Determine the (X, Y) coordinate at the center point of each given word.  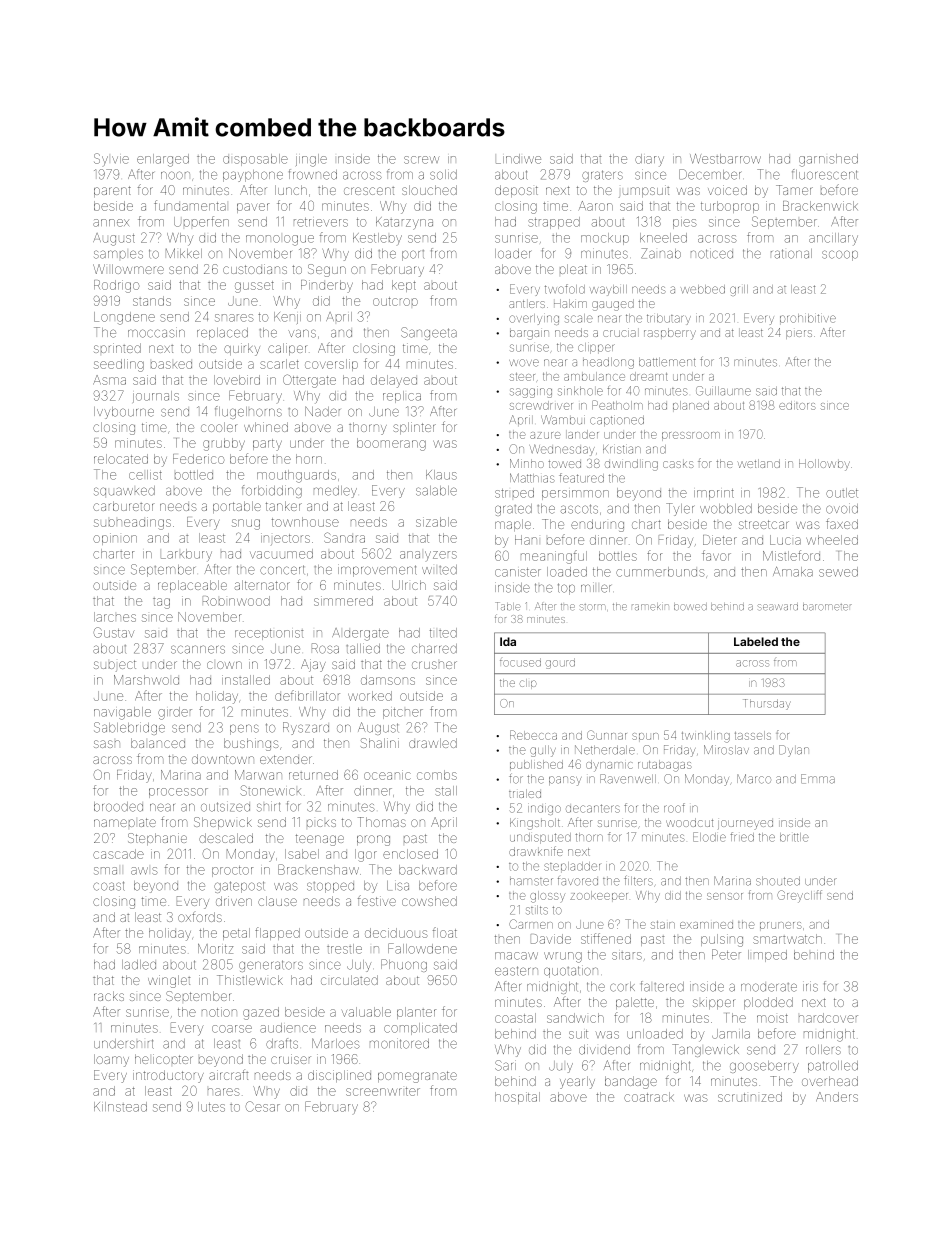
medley (335, 492)
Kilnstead (120, 1107)
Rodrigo (116, 286)
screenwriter (383, 1091)
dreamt (649, 376)
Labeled (756, 641)
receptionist (269, 634)
